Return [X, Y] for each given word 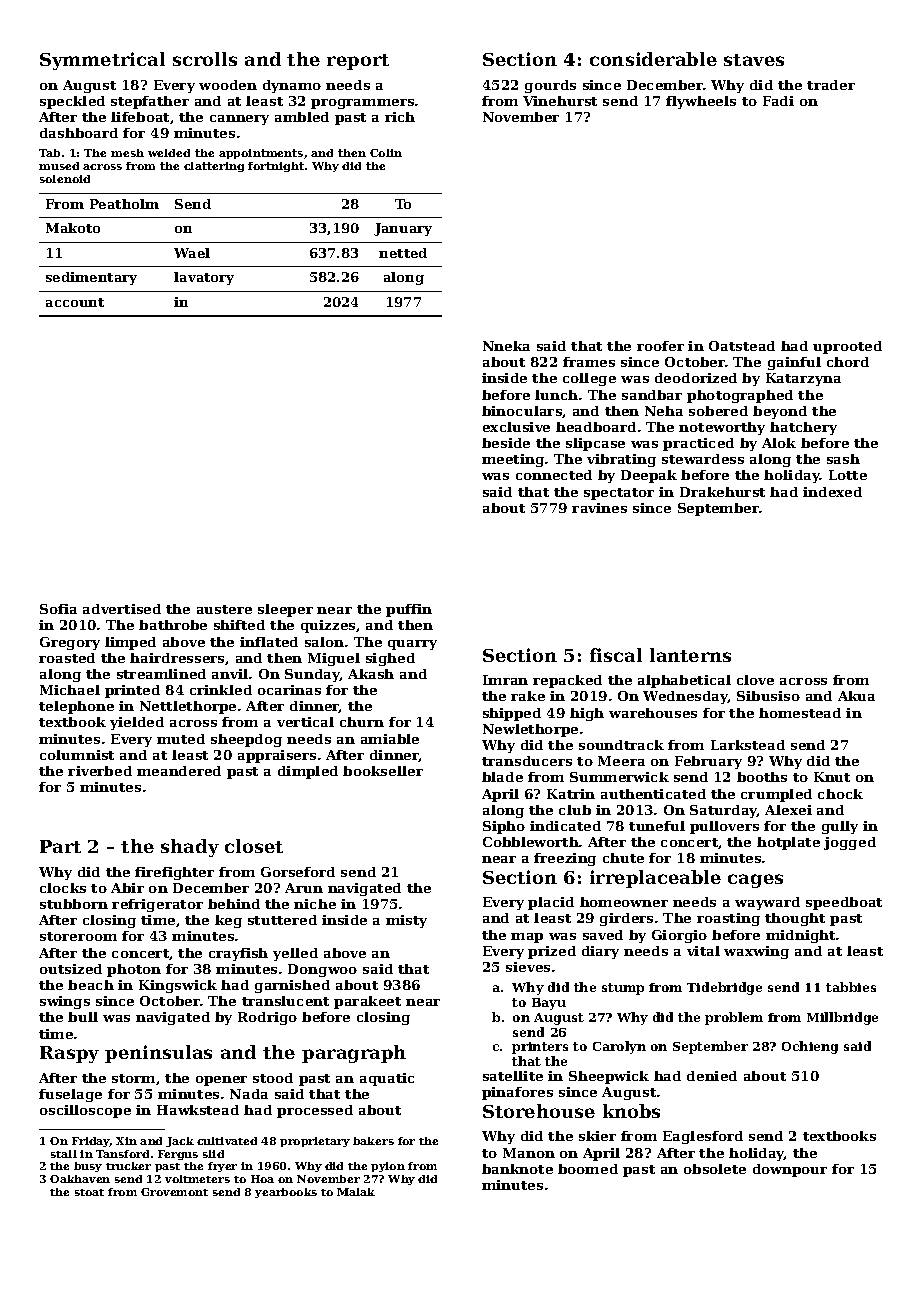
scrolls [205, 59]
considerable [653, 59]
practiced [698, 444]
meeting [513, 460]
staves [754, 60]
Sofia [58, 609]
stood [273, 1078]
